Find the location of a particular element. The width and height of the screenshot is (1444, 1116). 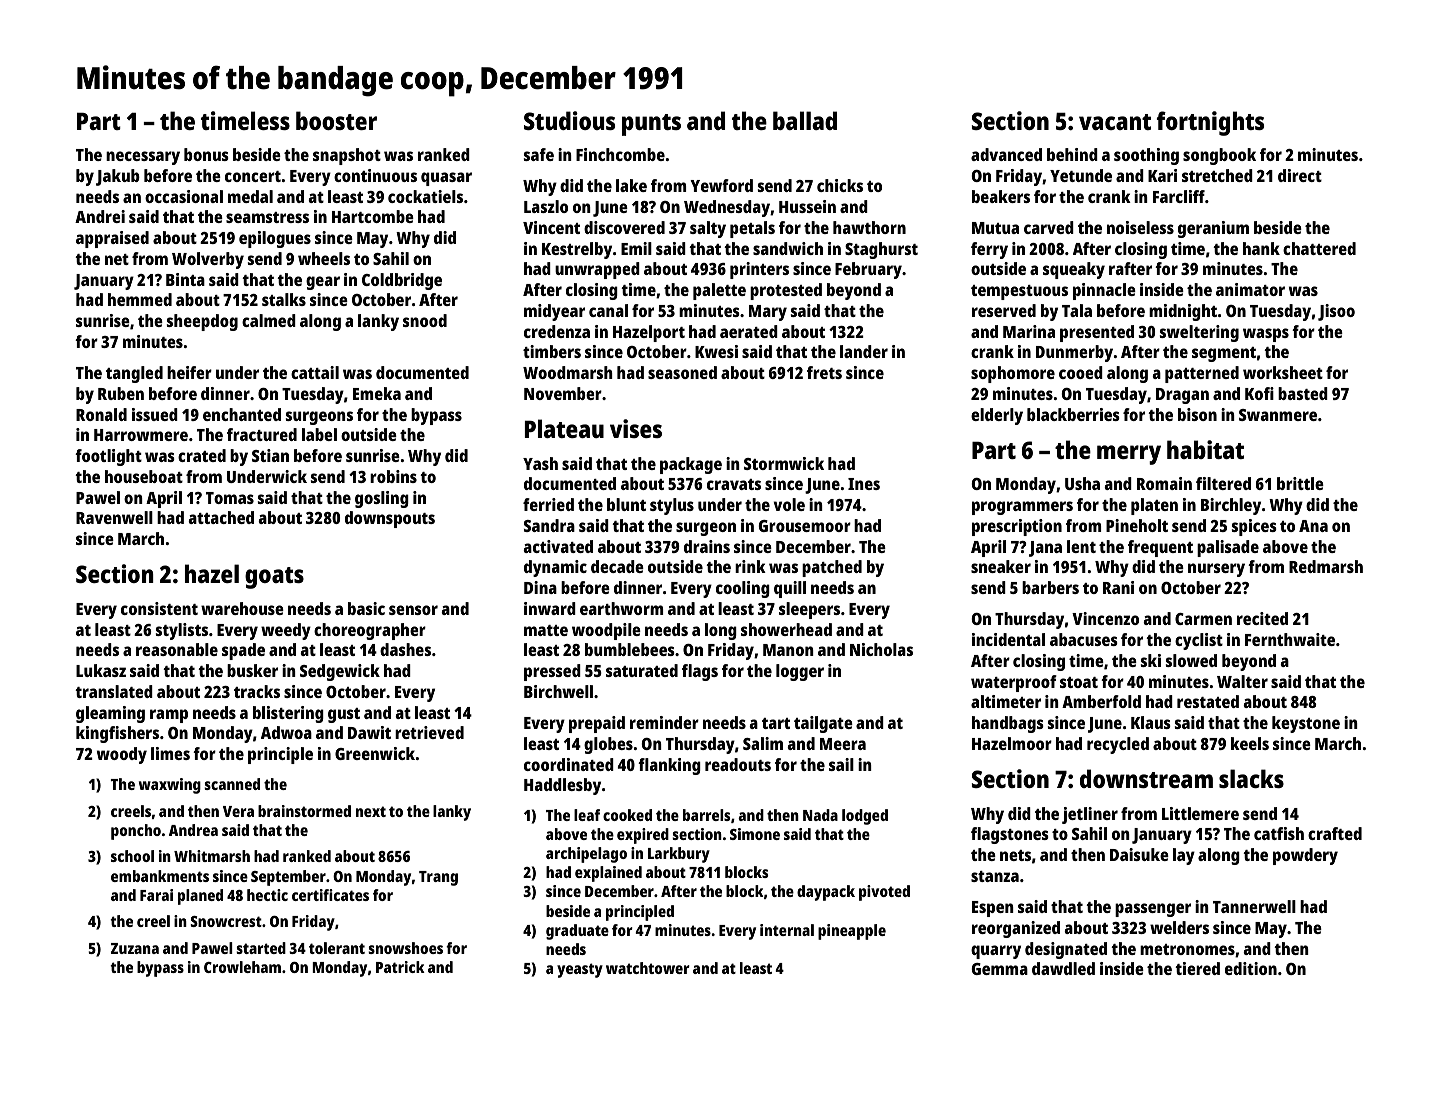

epilogues is located at coordinates (275, 239).
